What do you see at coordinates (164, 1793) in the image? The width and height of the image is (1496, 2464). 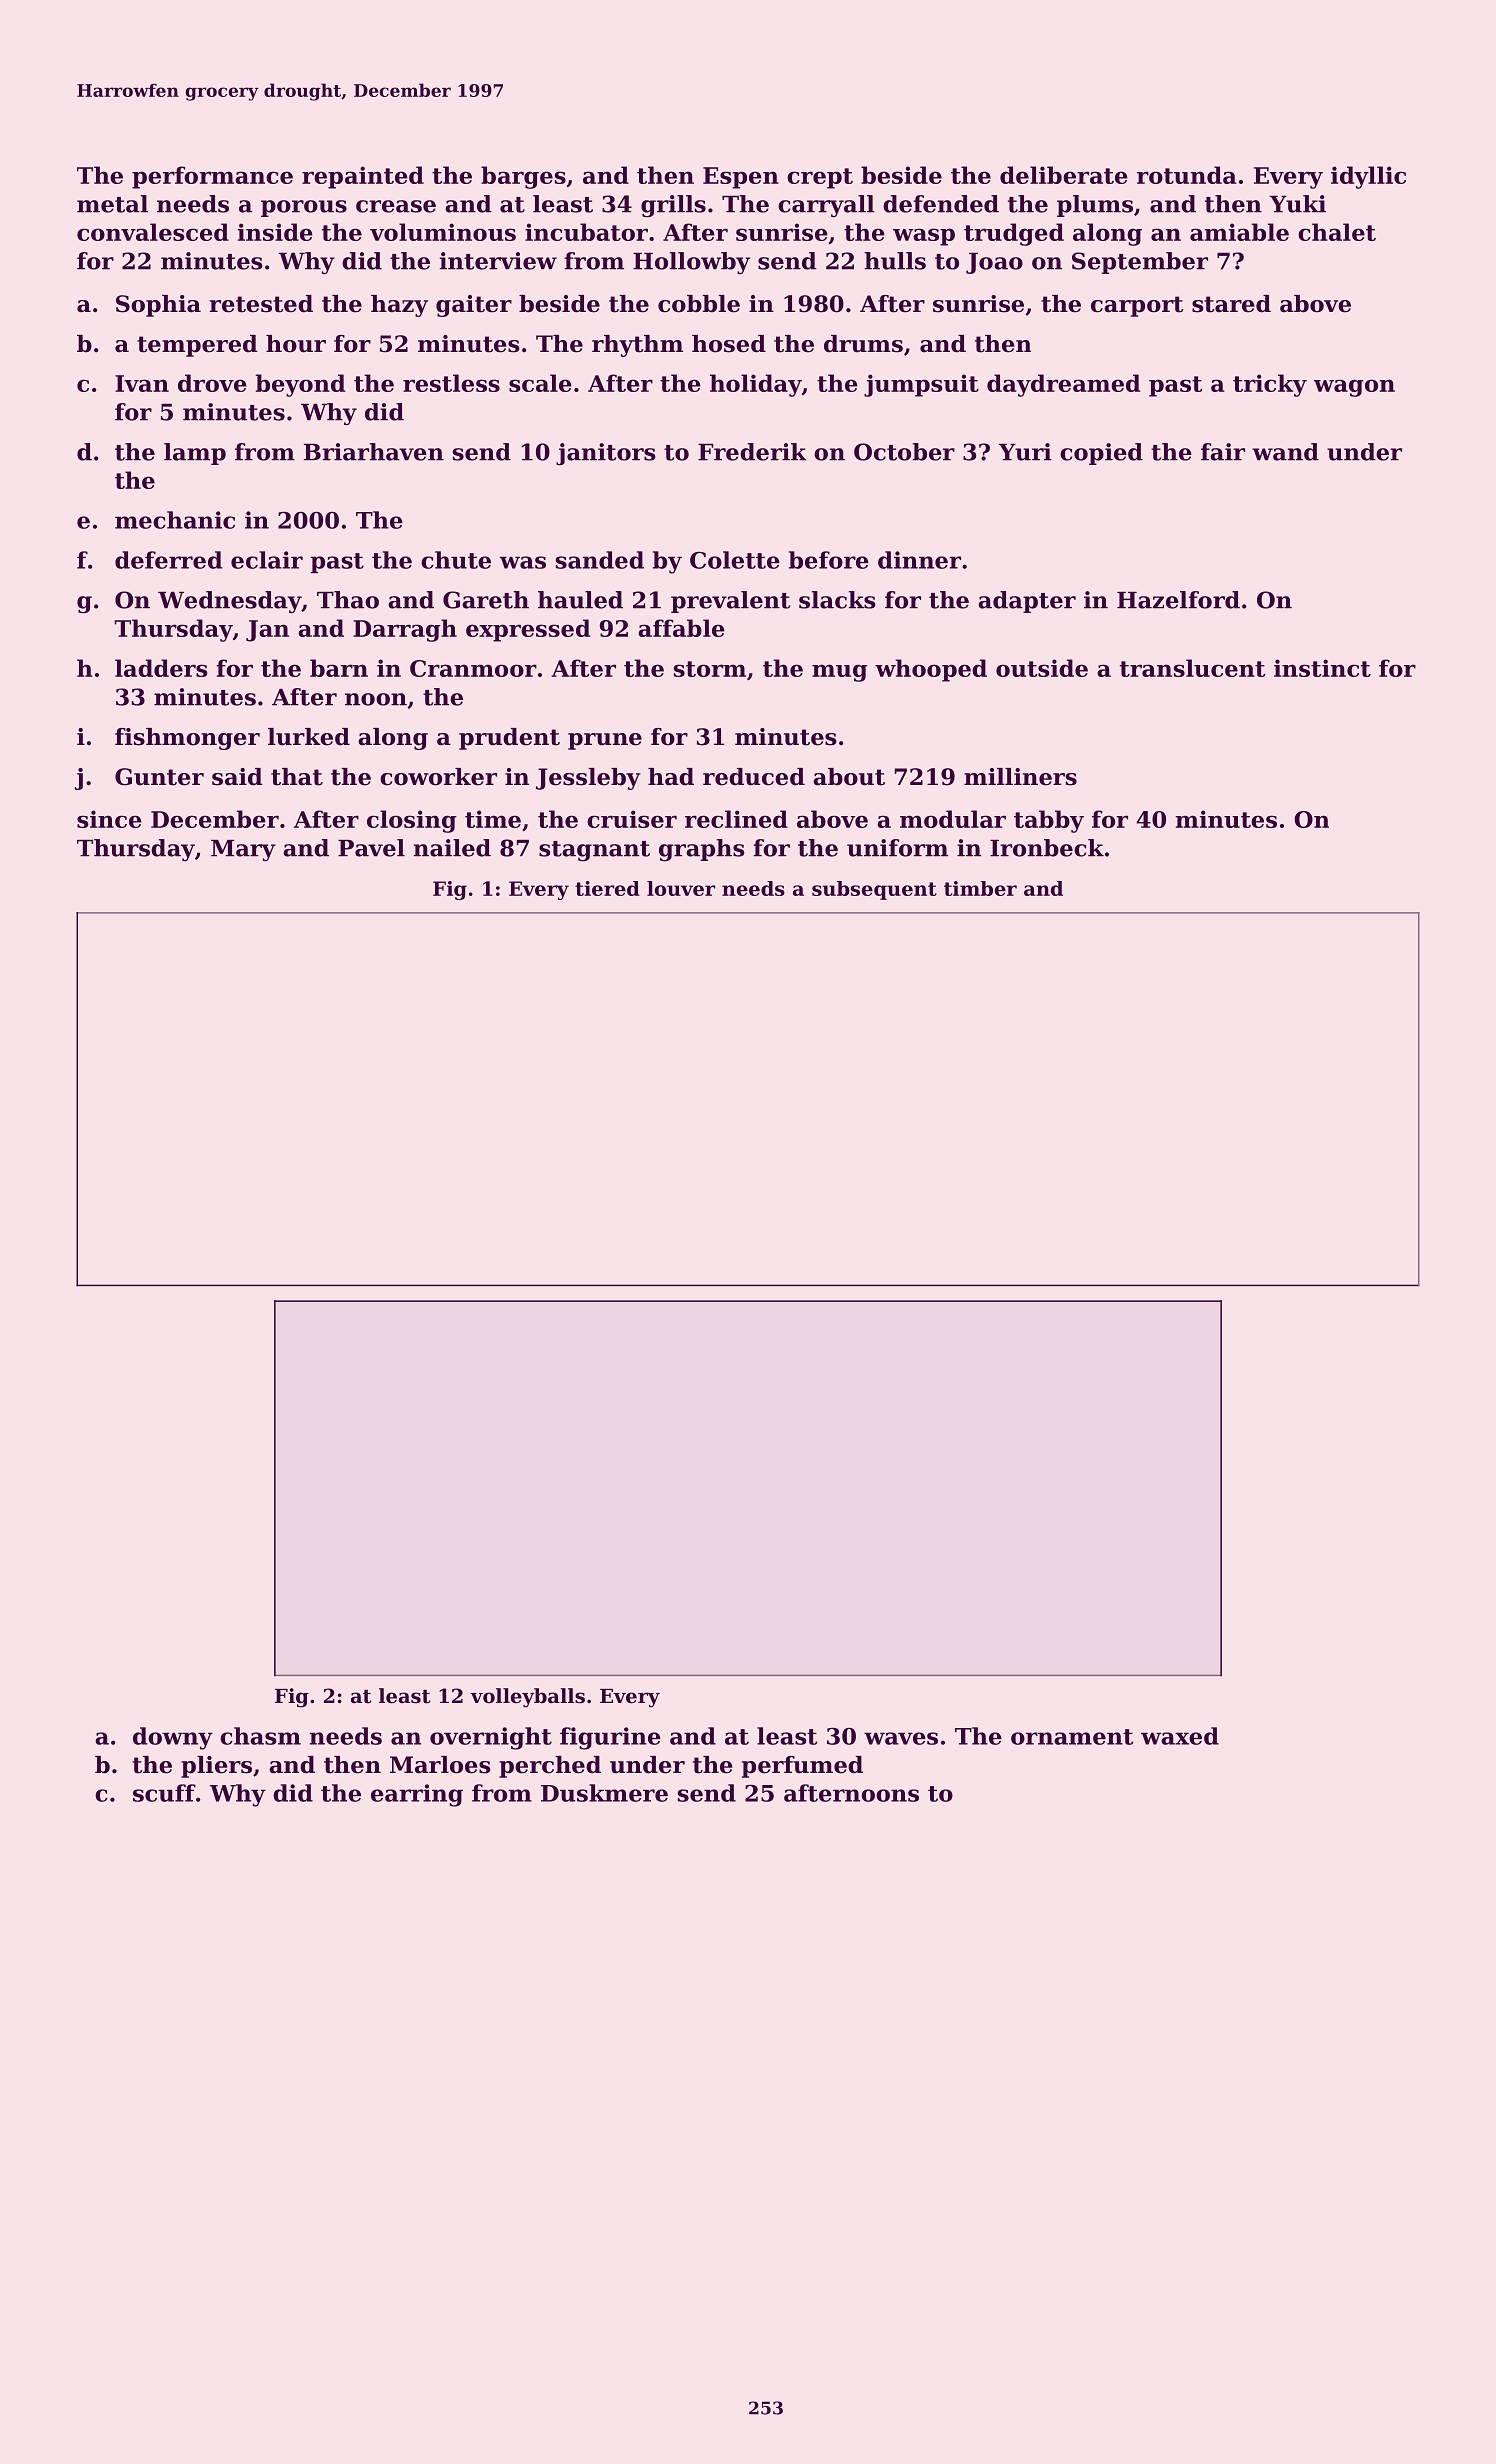 I see `scuff` at bounding box center [164, 1793].
